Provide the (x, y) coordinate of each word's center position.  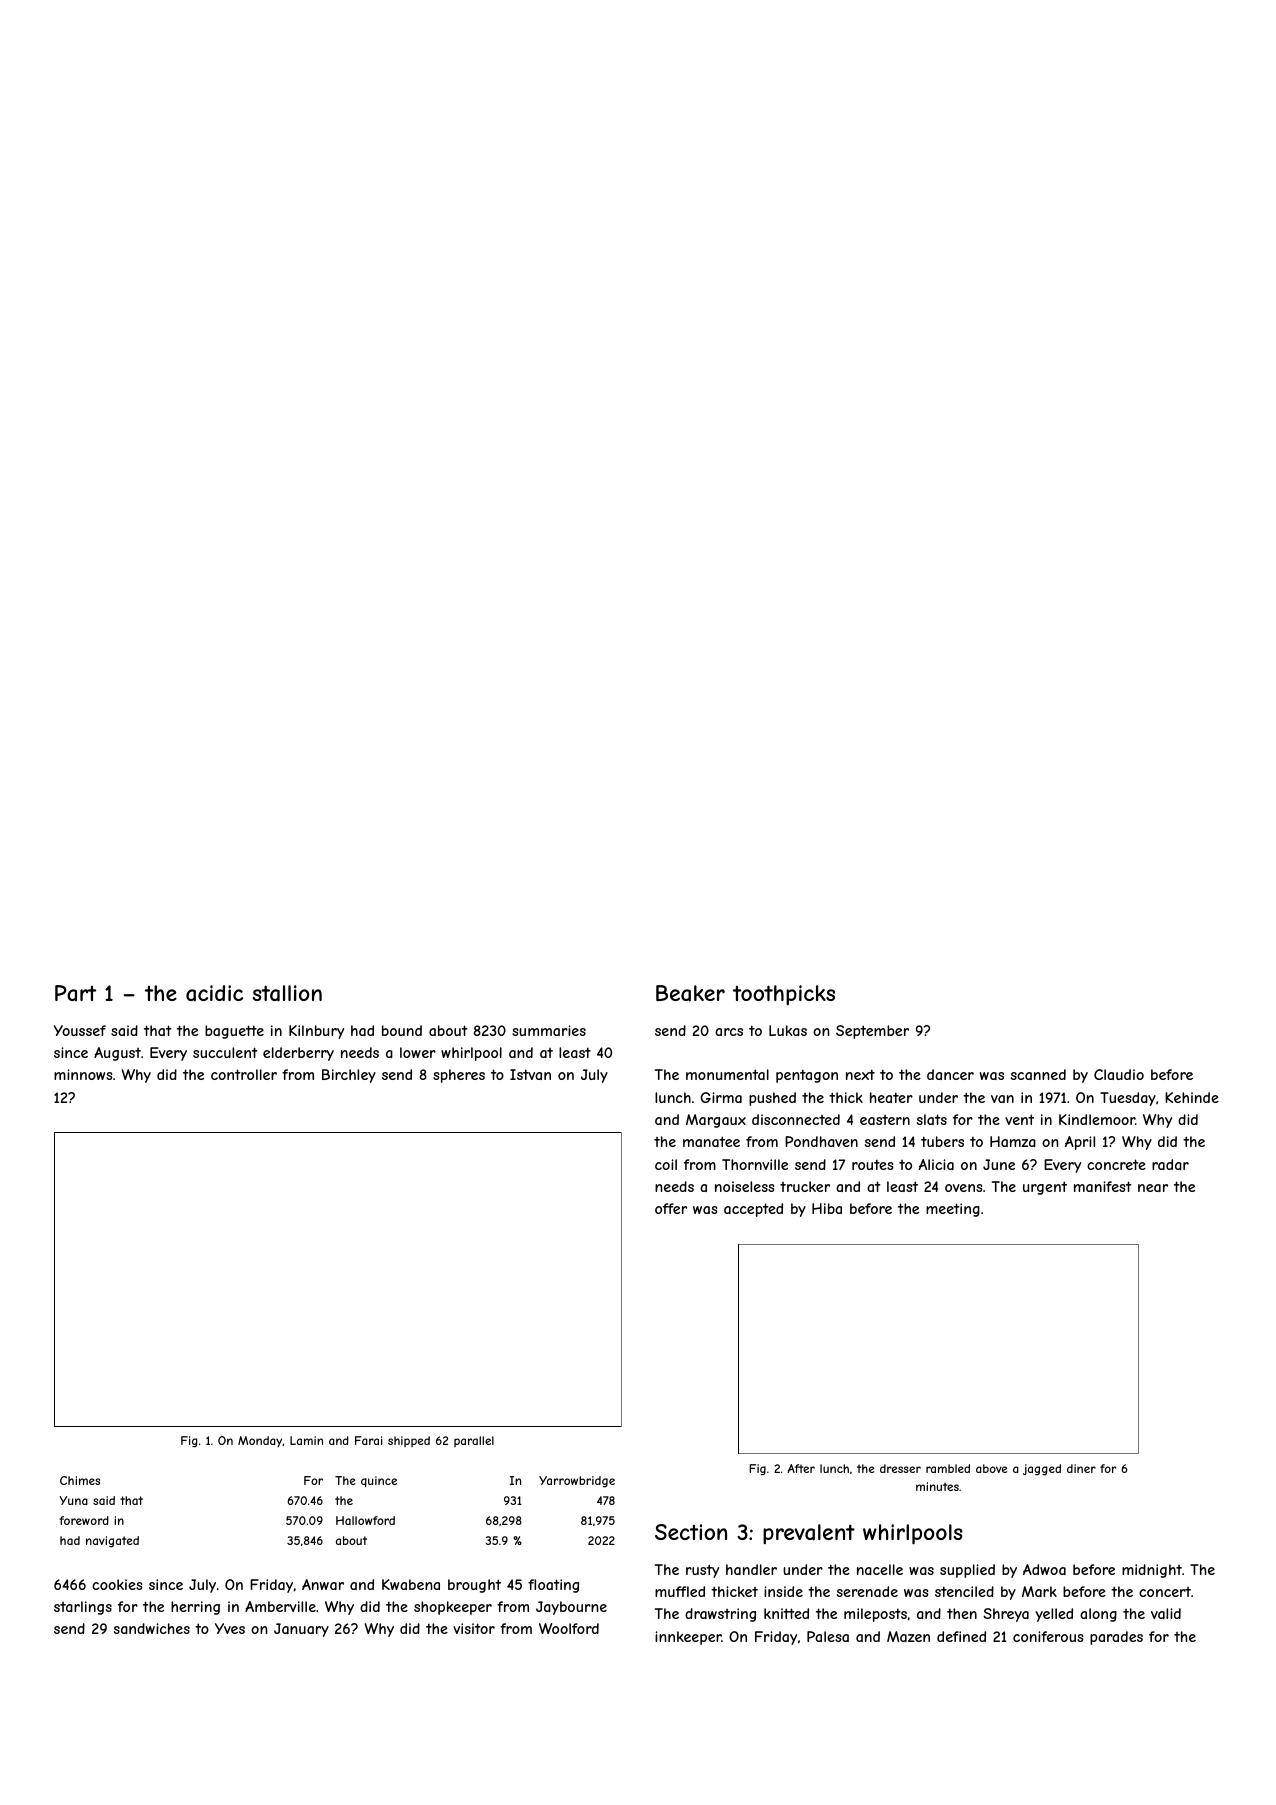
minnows (83, 1074)
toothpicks (784, 995)
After (801, 1468)
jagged (1042, 1470)
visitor (474, 1628)
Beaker (690, 993)
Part (75, 993)
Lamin (306, 1440)
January (301, 1630)
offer (671, 1208)
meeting (953, 1210)
